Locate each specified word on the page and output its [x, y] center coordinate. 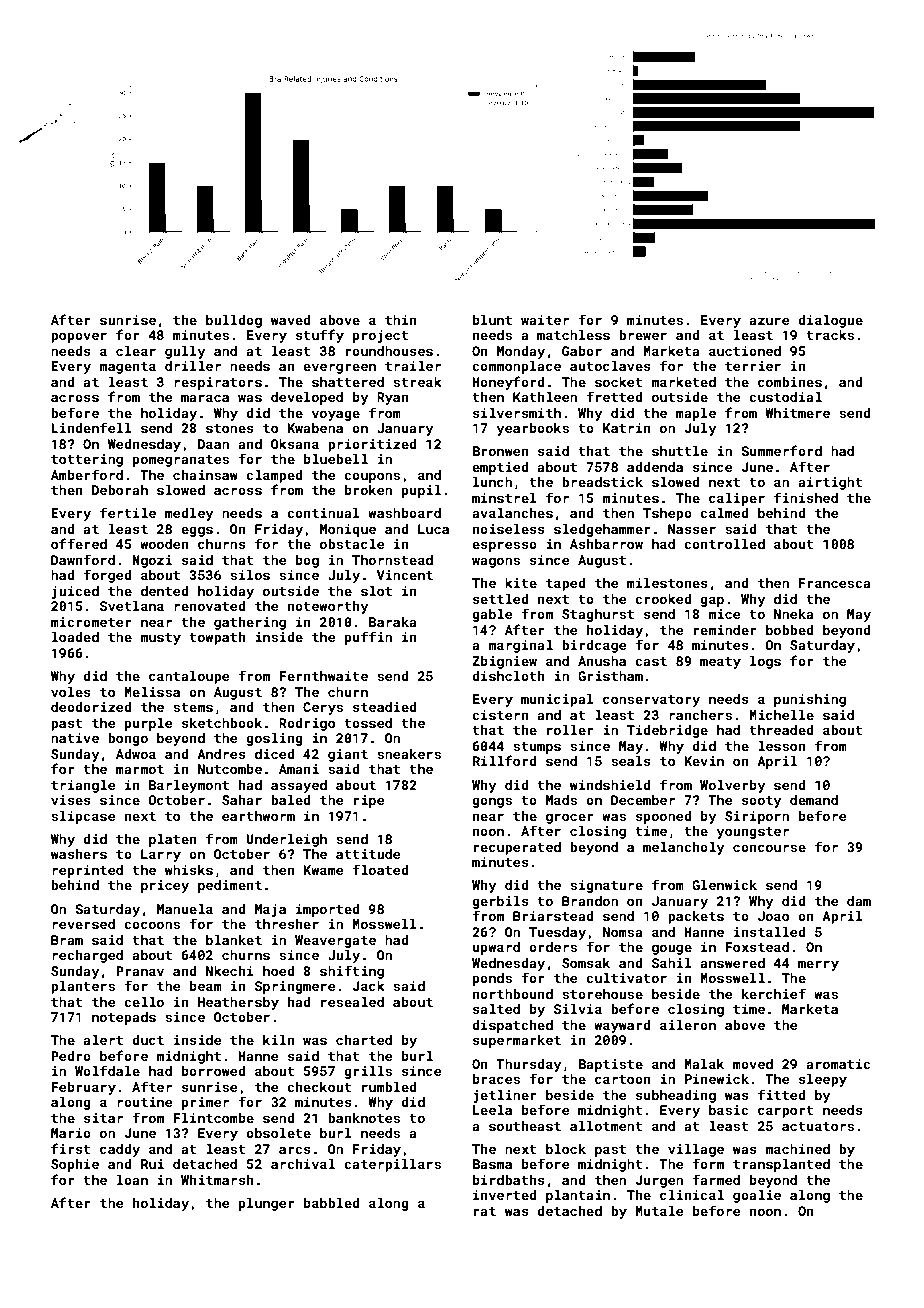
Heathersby [238, 1003]
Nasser [692, 529]
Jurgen [659, 1181]
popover [79, 337]
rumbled [389, 1087]
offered [79, 543]
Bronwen [501, 451]
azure [769, 321]
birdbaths [509, 1180]
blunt [492, 320]
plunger [267, 1204]
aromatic [838, 1064]
